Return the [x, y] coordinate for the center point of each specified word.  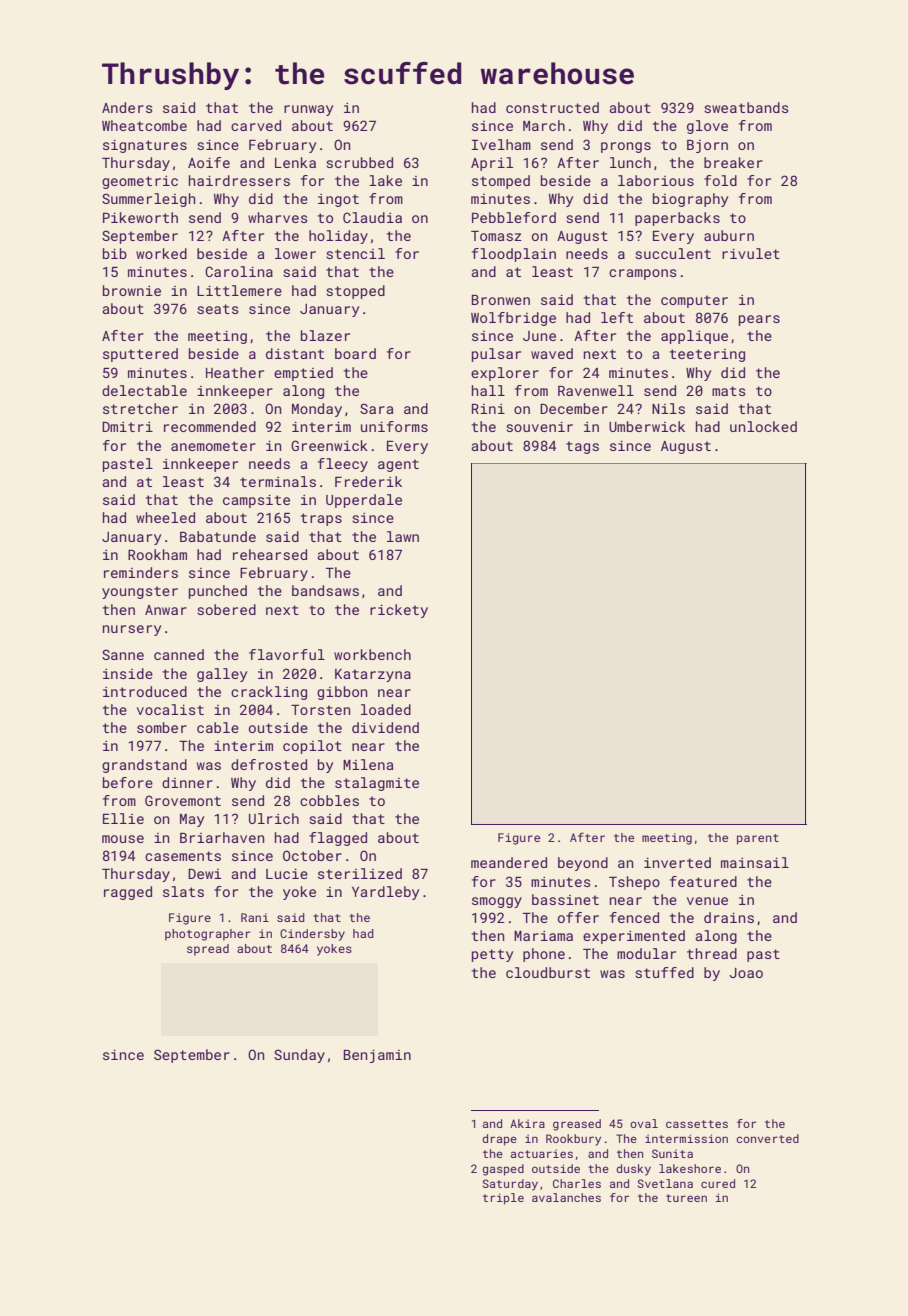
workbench [372, 654]
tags [582, 447]
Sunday [299, 1056]
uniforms [394, 426]
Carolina [239, 271]
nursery [132, 630]
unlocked [763, 426]
